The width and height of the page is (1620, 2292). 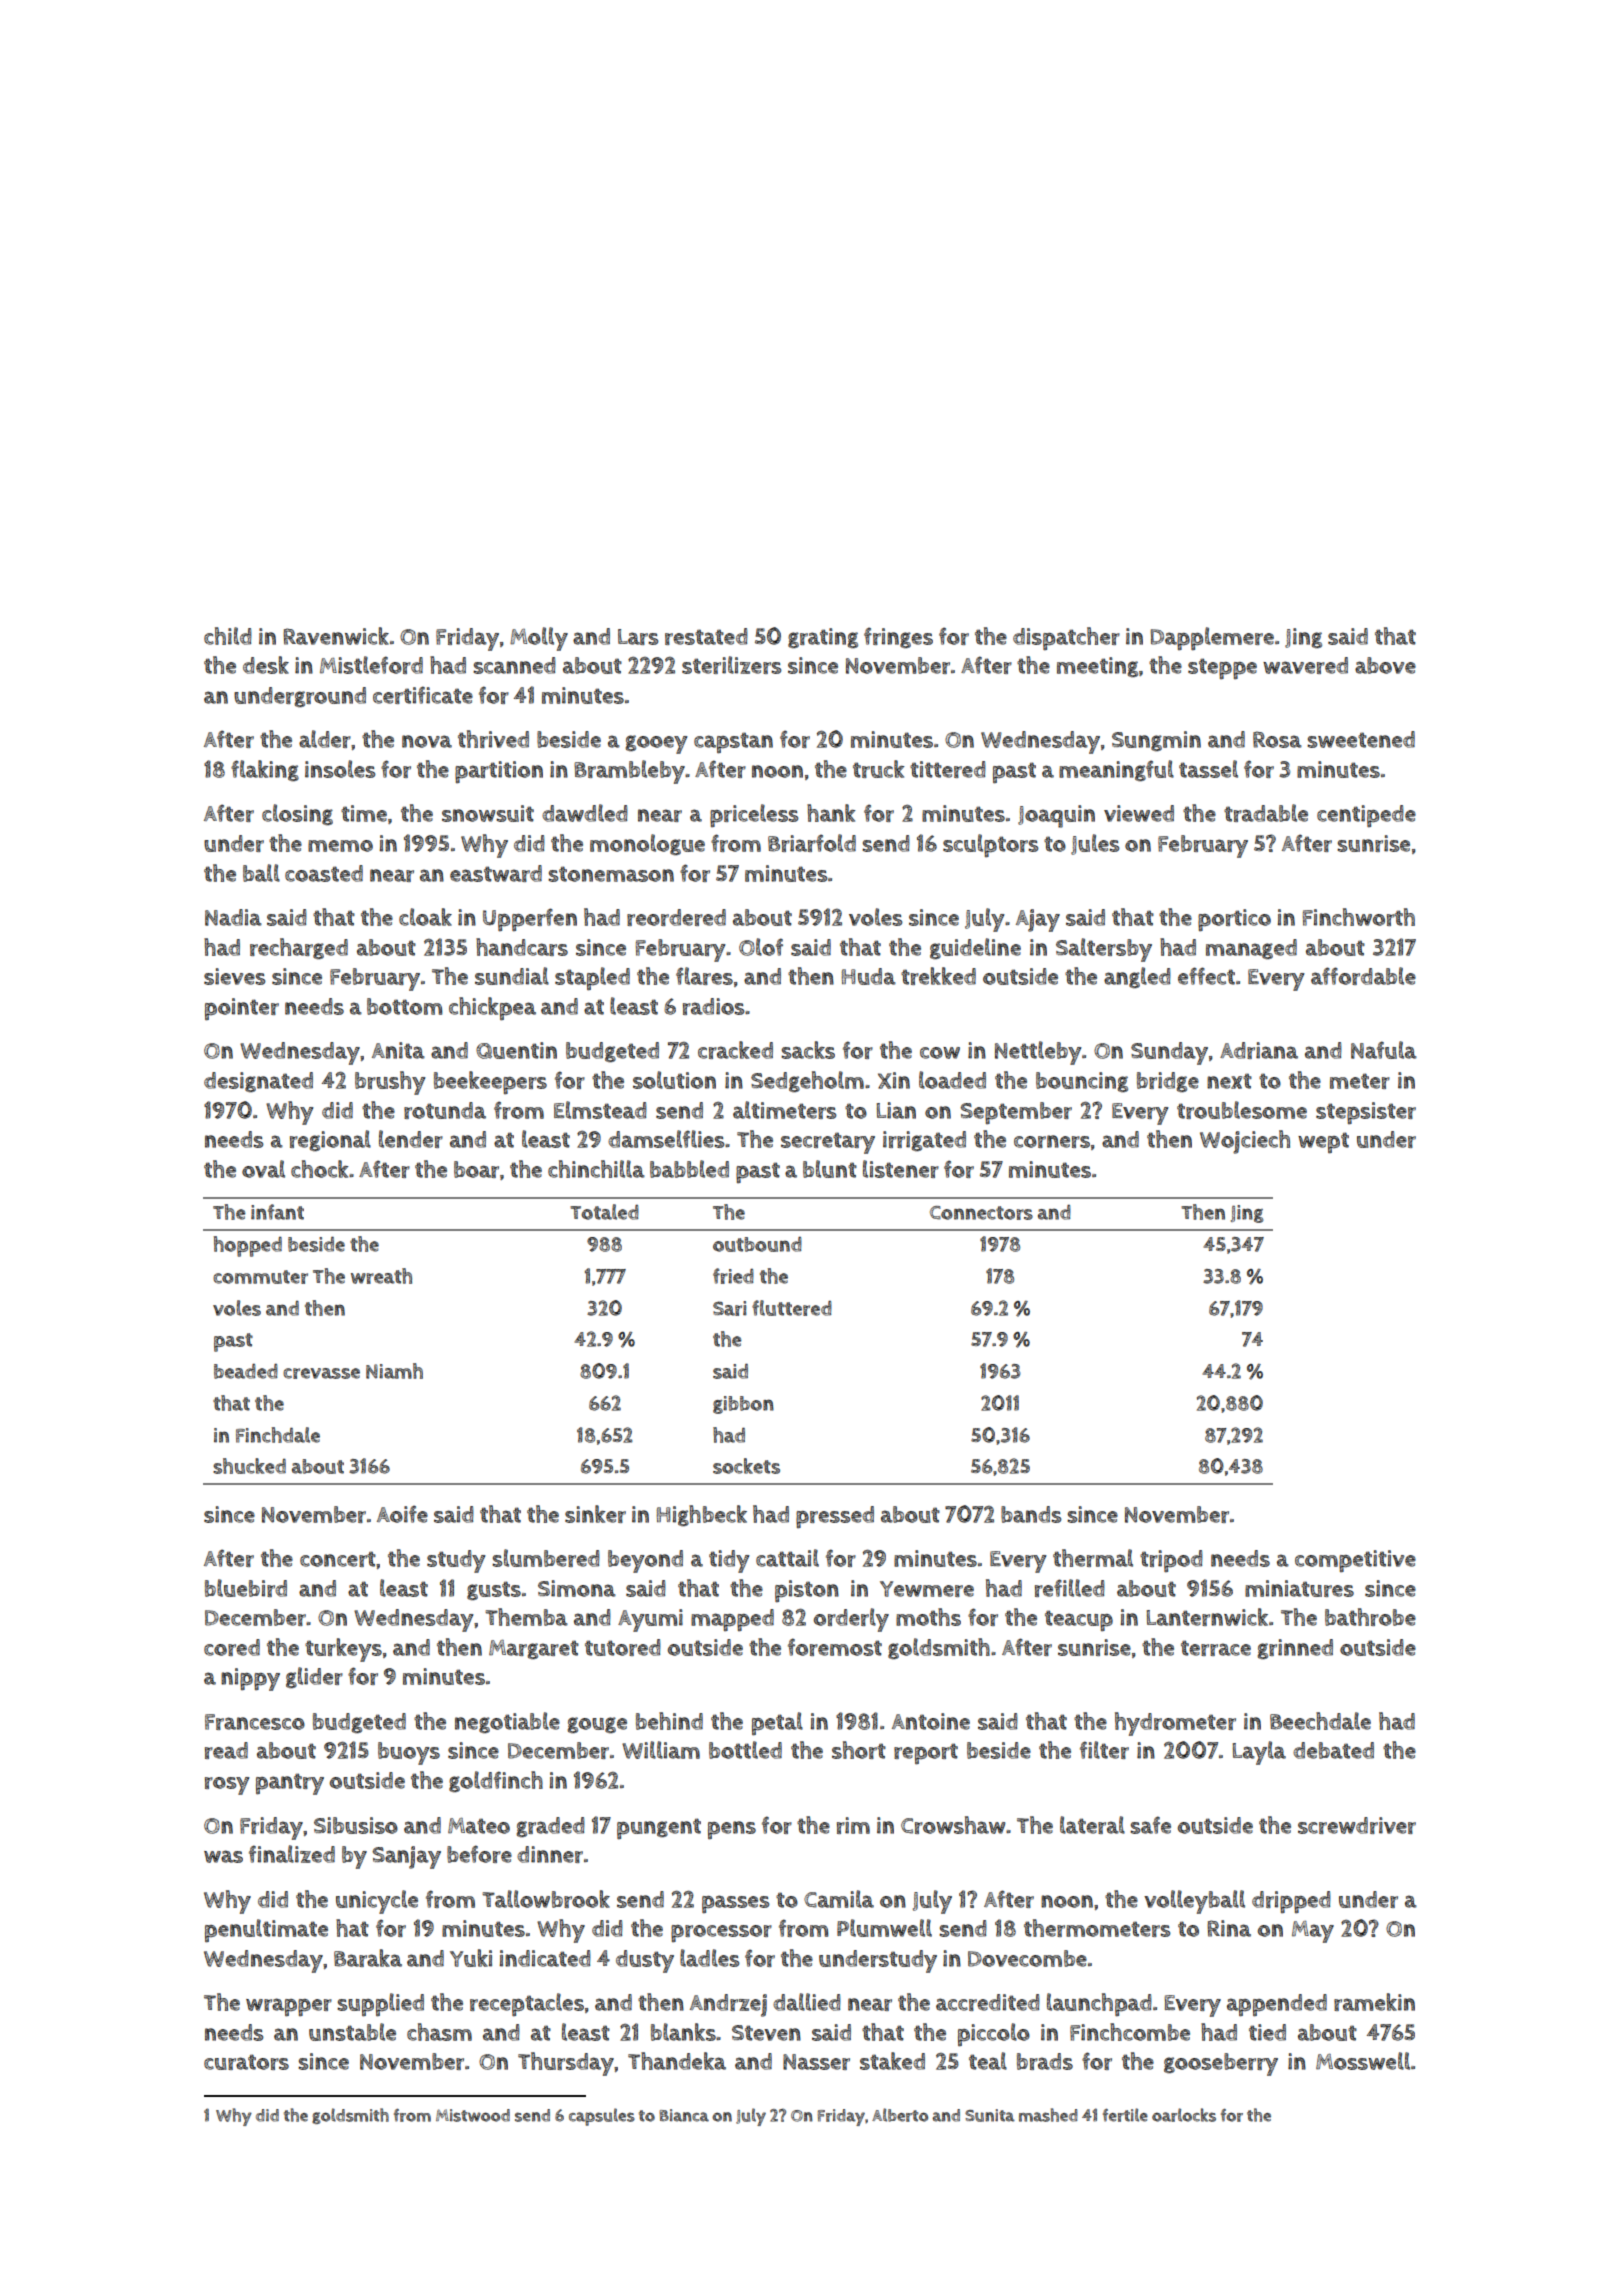 I want to click on Mistwood, so click(x=473, y=2115).
